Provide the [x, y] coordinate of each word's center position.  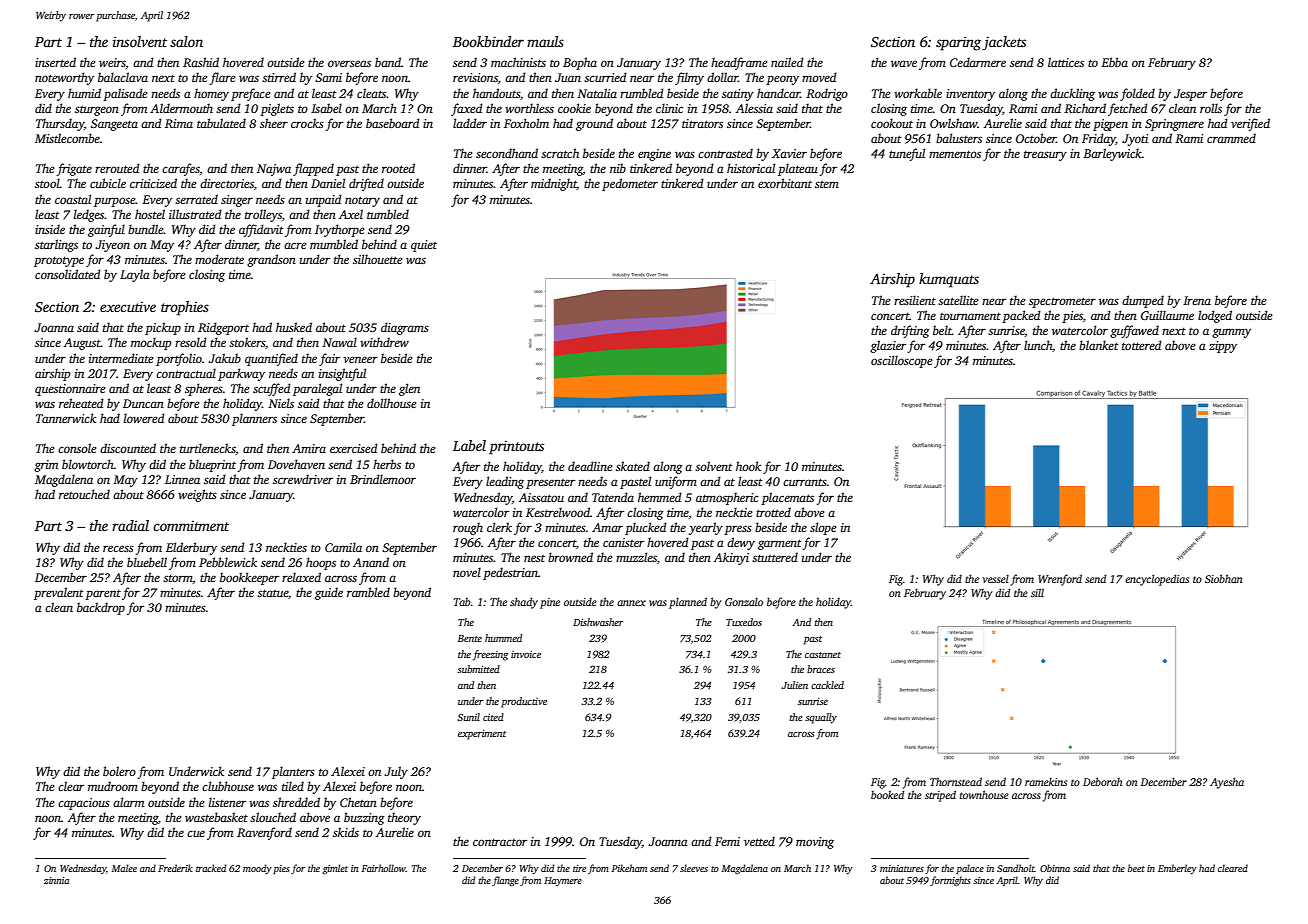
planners [254, 419]
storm [178, 578]
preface [250, 94]
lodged [1215, 316]
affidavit [261, 230]
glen [409, 389]
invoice [526, 654]
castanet [823, 655]
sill [1037, 592]
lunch [1038, 345]
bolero [119, 771]
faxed [467, 109]
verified [1250, 124]
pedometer [630, 184]
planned [688, 603]
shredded [296, 802]
